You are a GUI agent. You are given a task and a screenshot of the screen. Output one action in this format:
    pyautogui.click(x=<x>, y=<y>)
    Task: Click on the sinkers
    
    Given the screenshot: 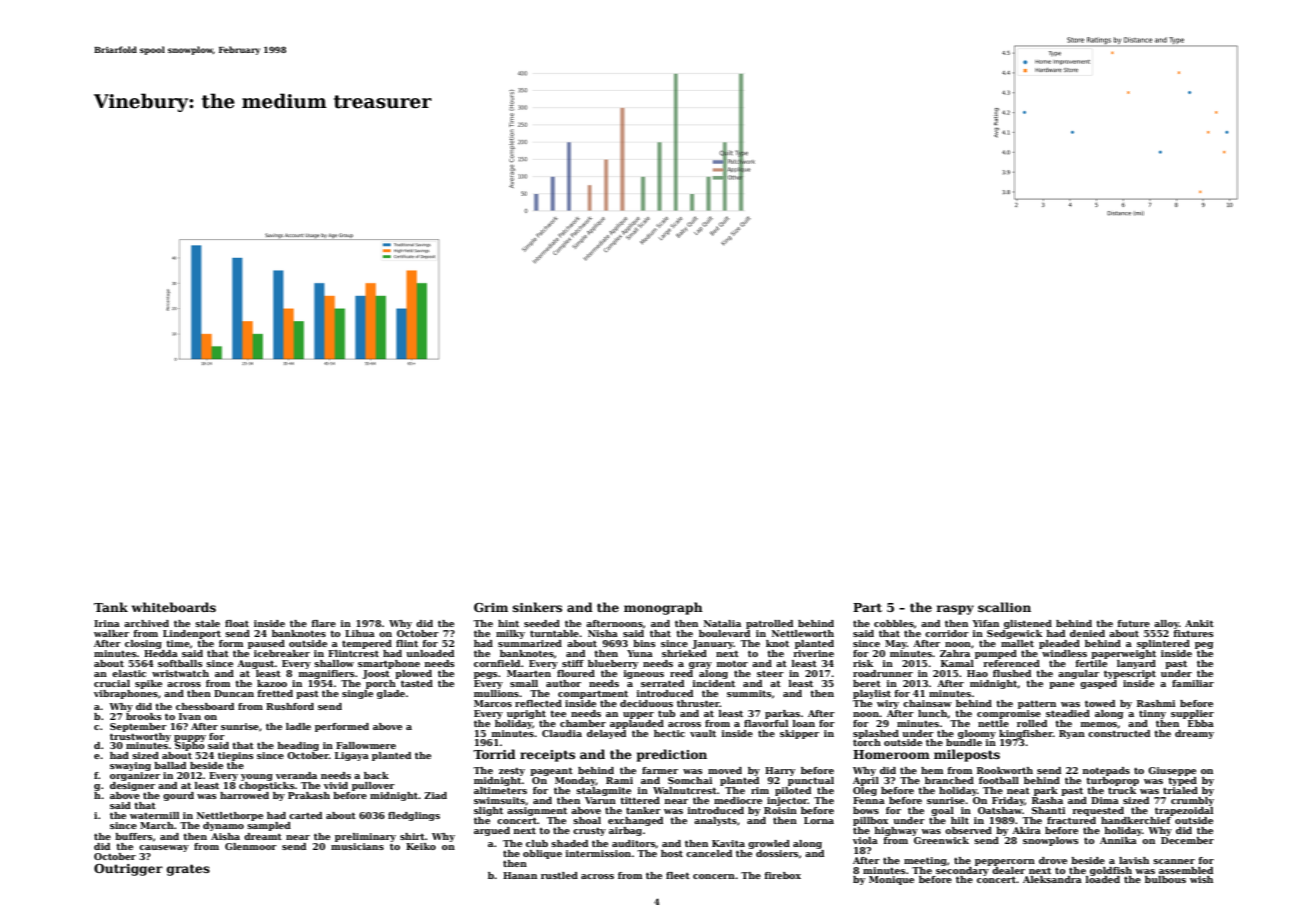 What is the action you would take?
    pyautogui.click(x=537, y=607)
